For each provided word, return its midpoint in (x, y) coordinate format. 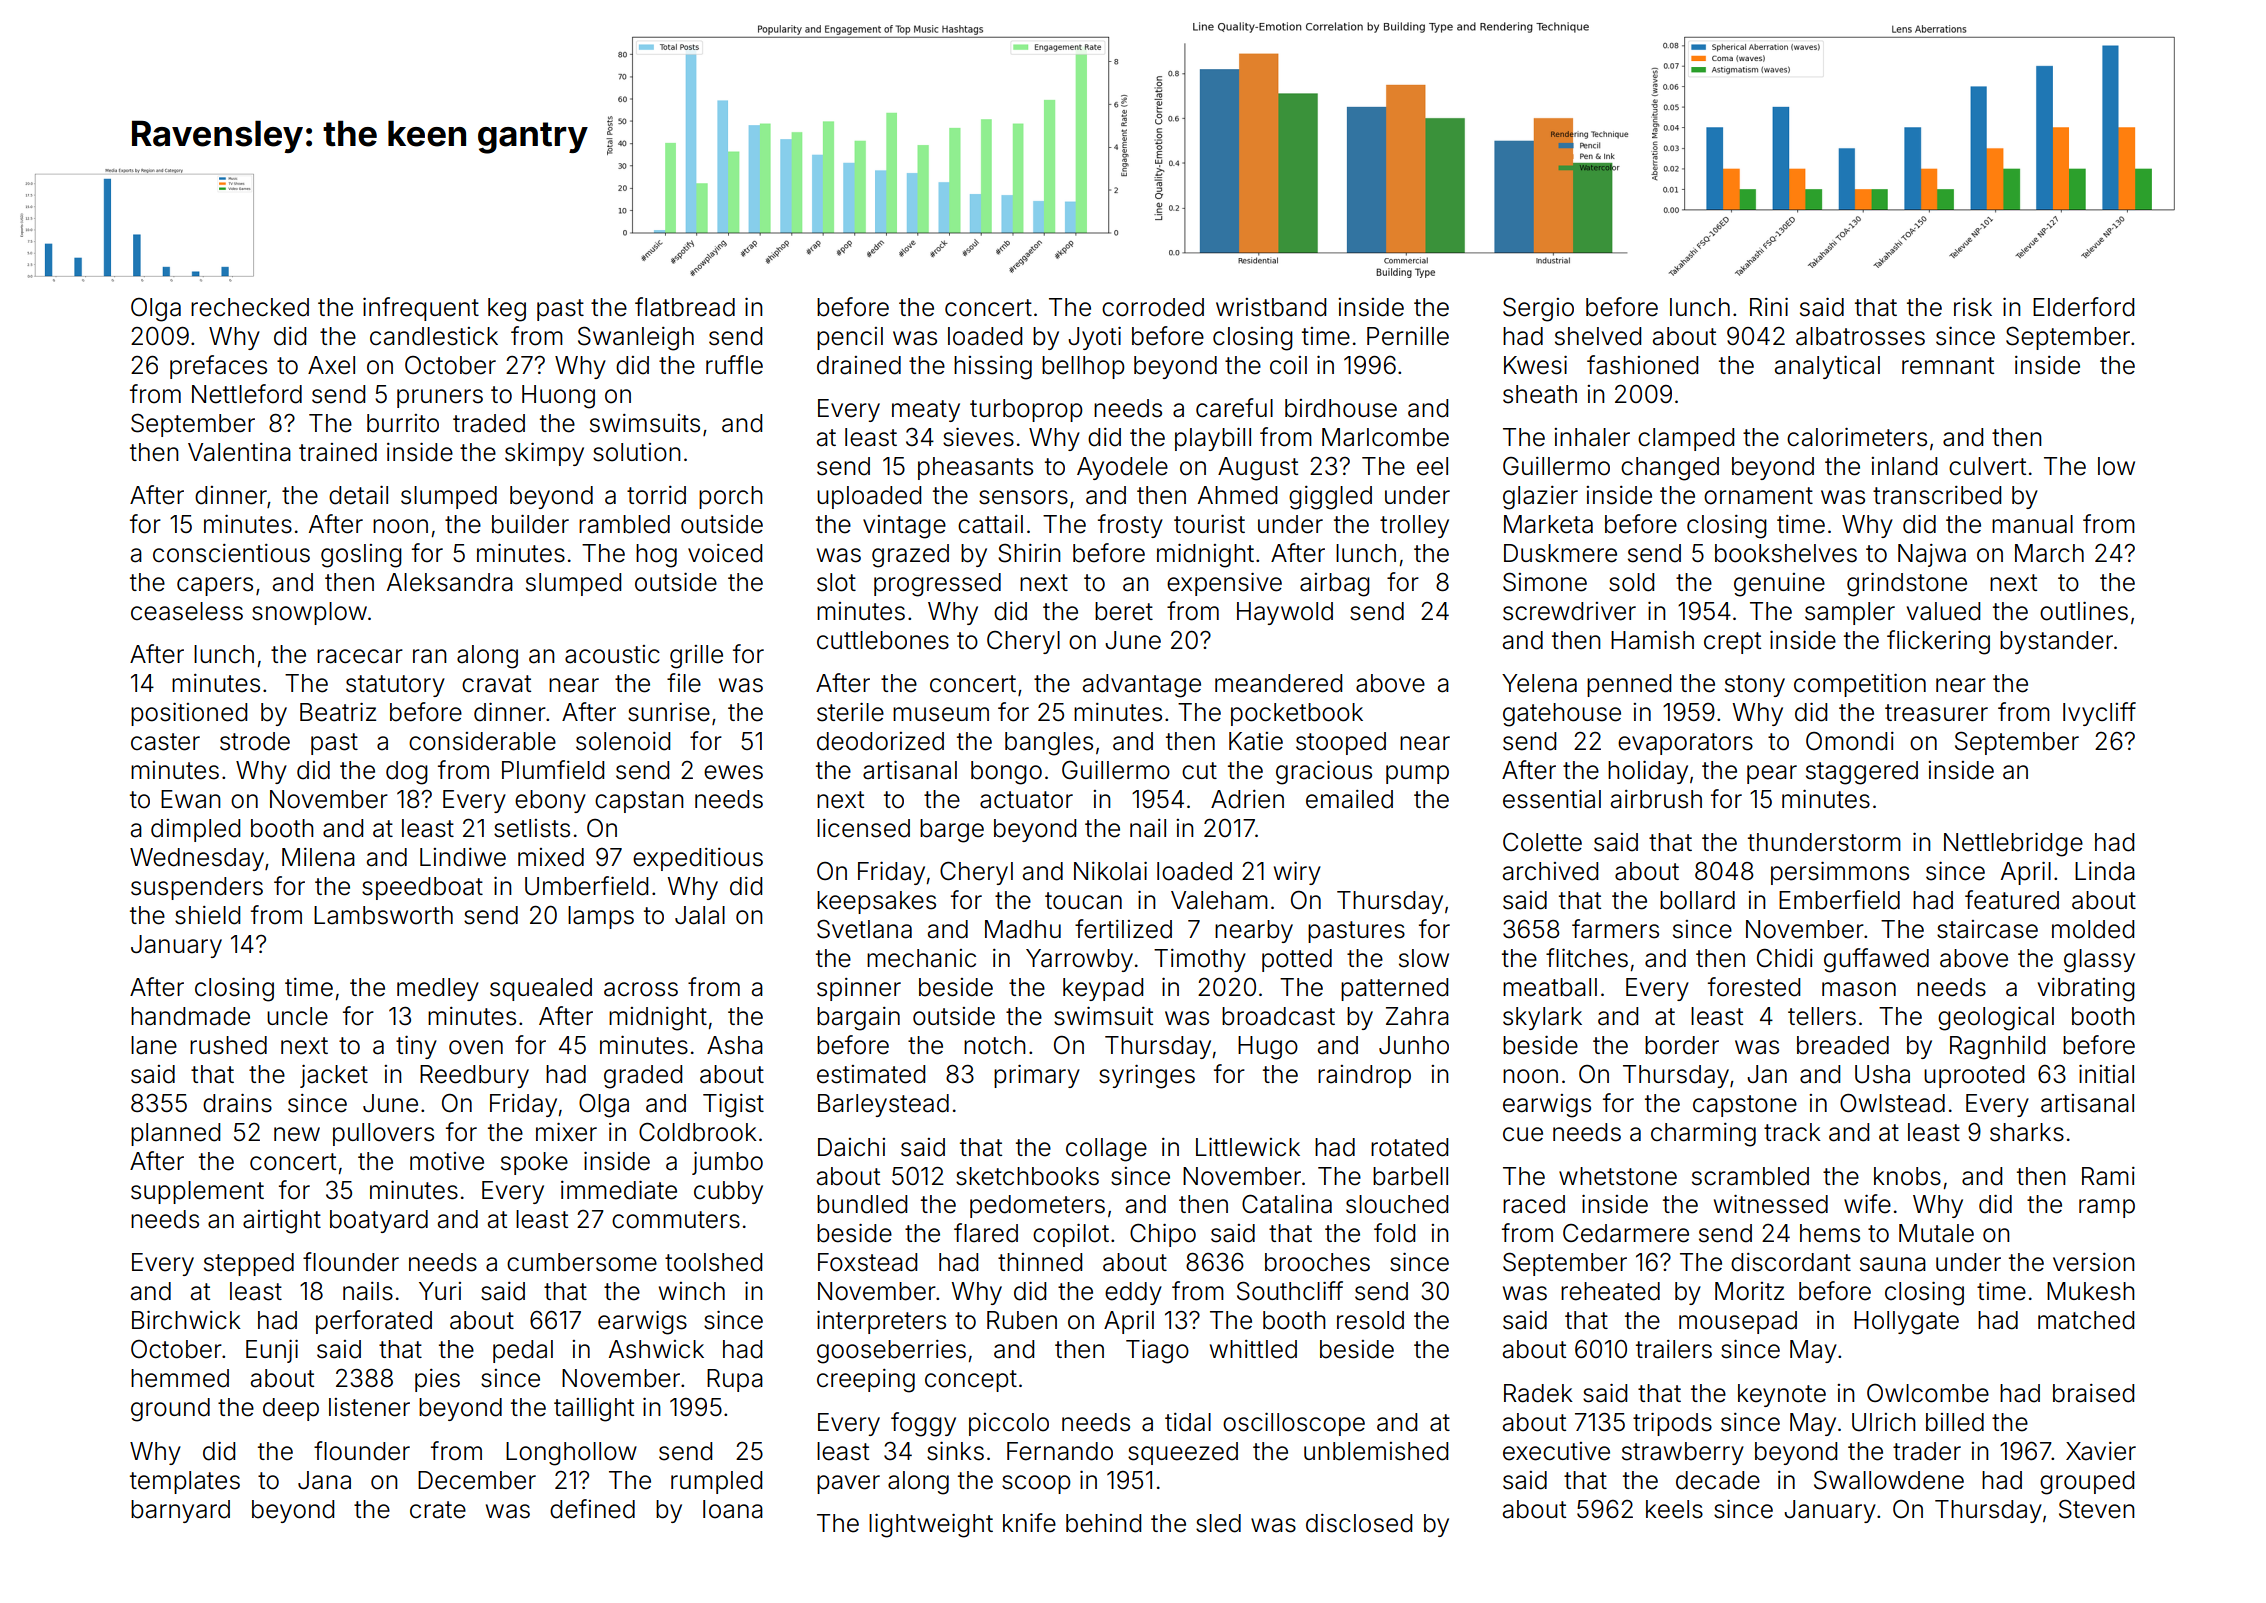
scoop (1036, 1484)
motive (447, 1161)
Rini (1769, 306)
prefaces (218, 367)
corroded (1153, 307)
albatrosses (1860, 336)
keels (1674, 1509)
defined (592, 1509)
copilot (1071, 1235)
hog (656, 556)
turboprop (1026, 410)
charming (1703, 1135)
